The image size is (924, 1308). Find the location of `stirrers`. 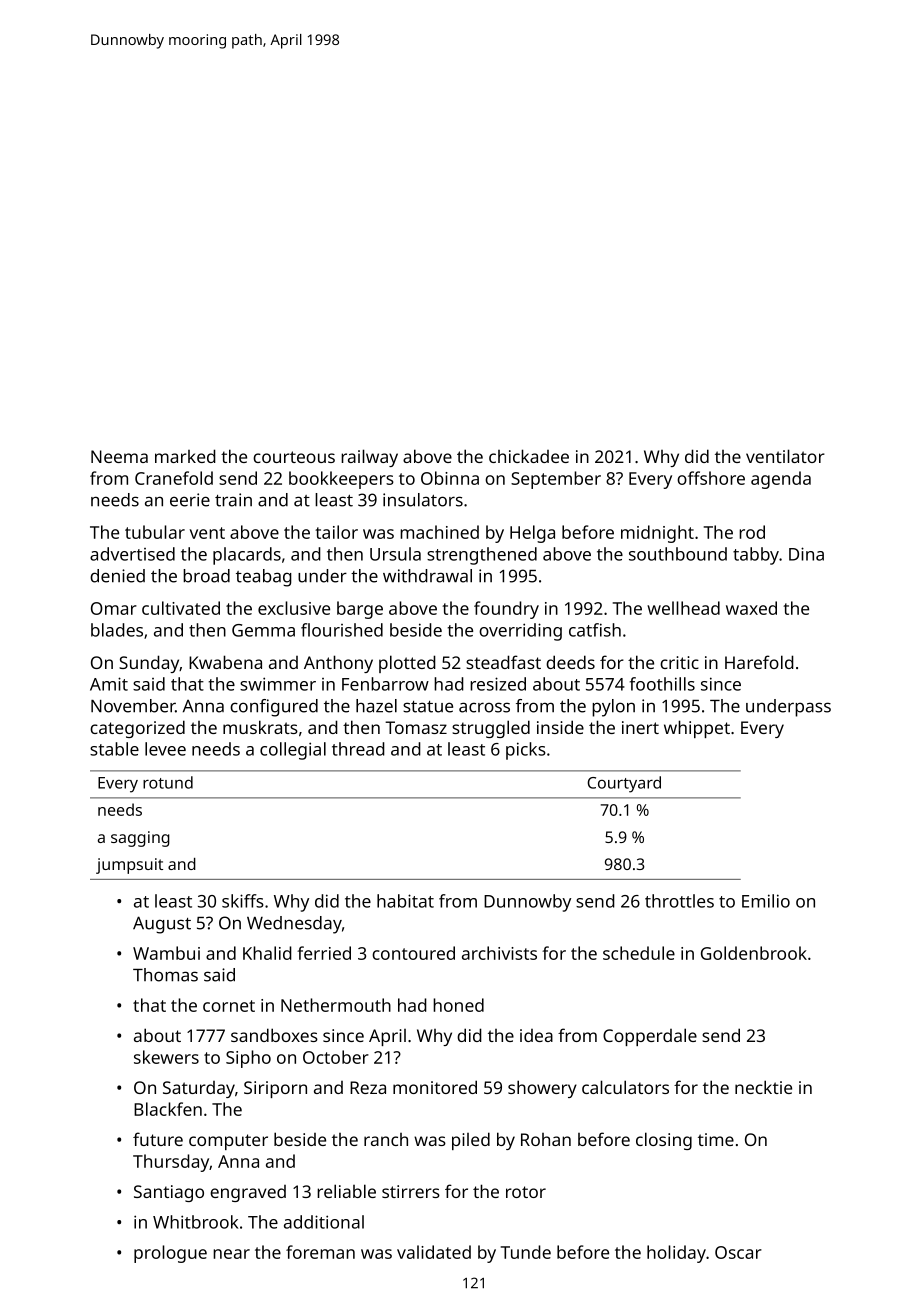

stirrers is located at coordinates (411, 1191).
